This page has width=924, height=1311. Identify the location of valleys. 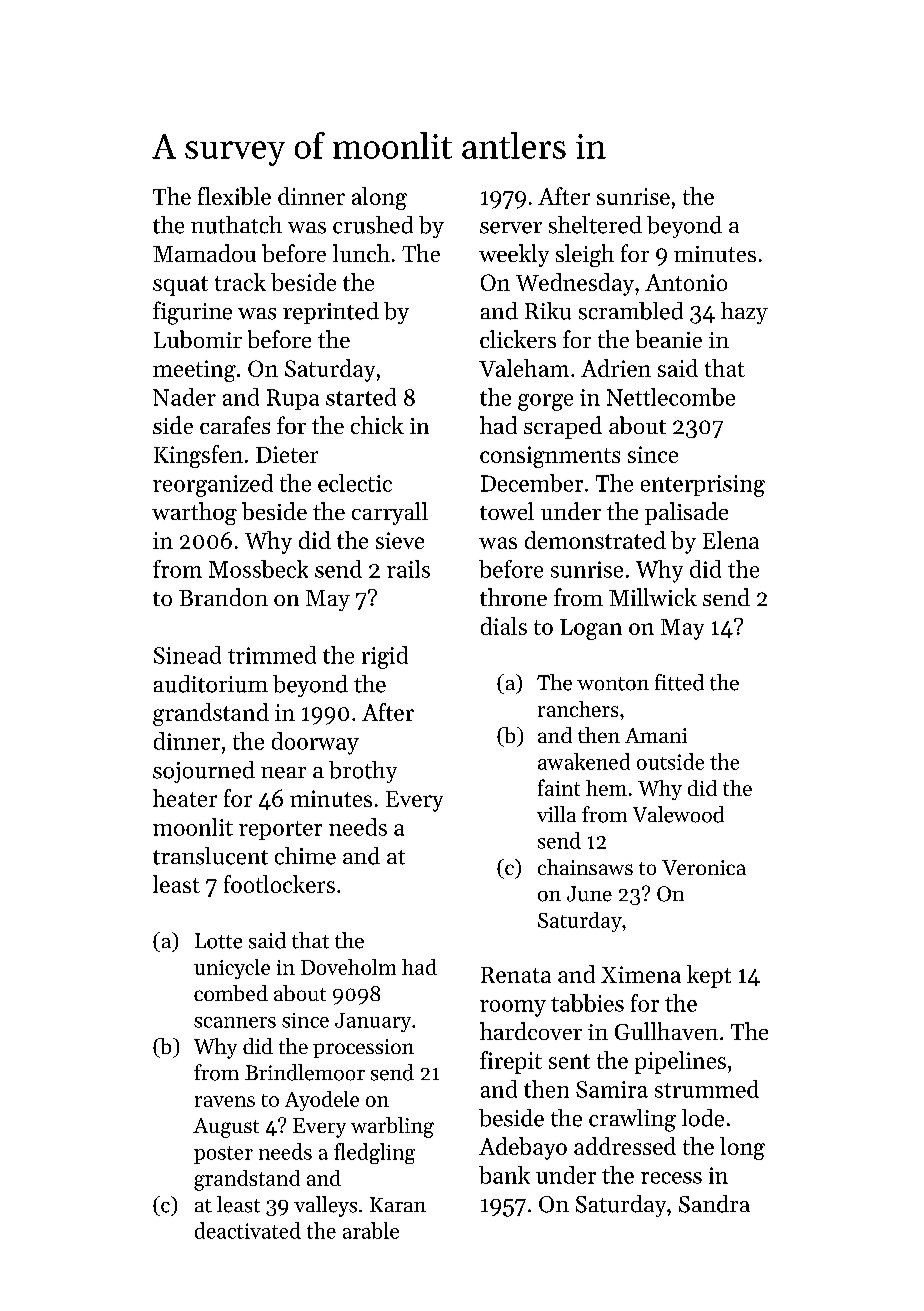
(325, 1206).
